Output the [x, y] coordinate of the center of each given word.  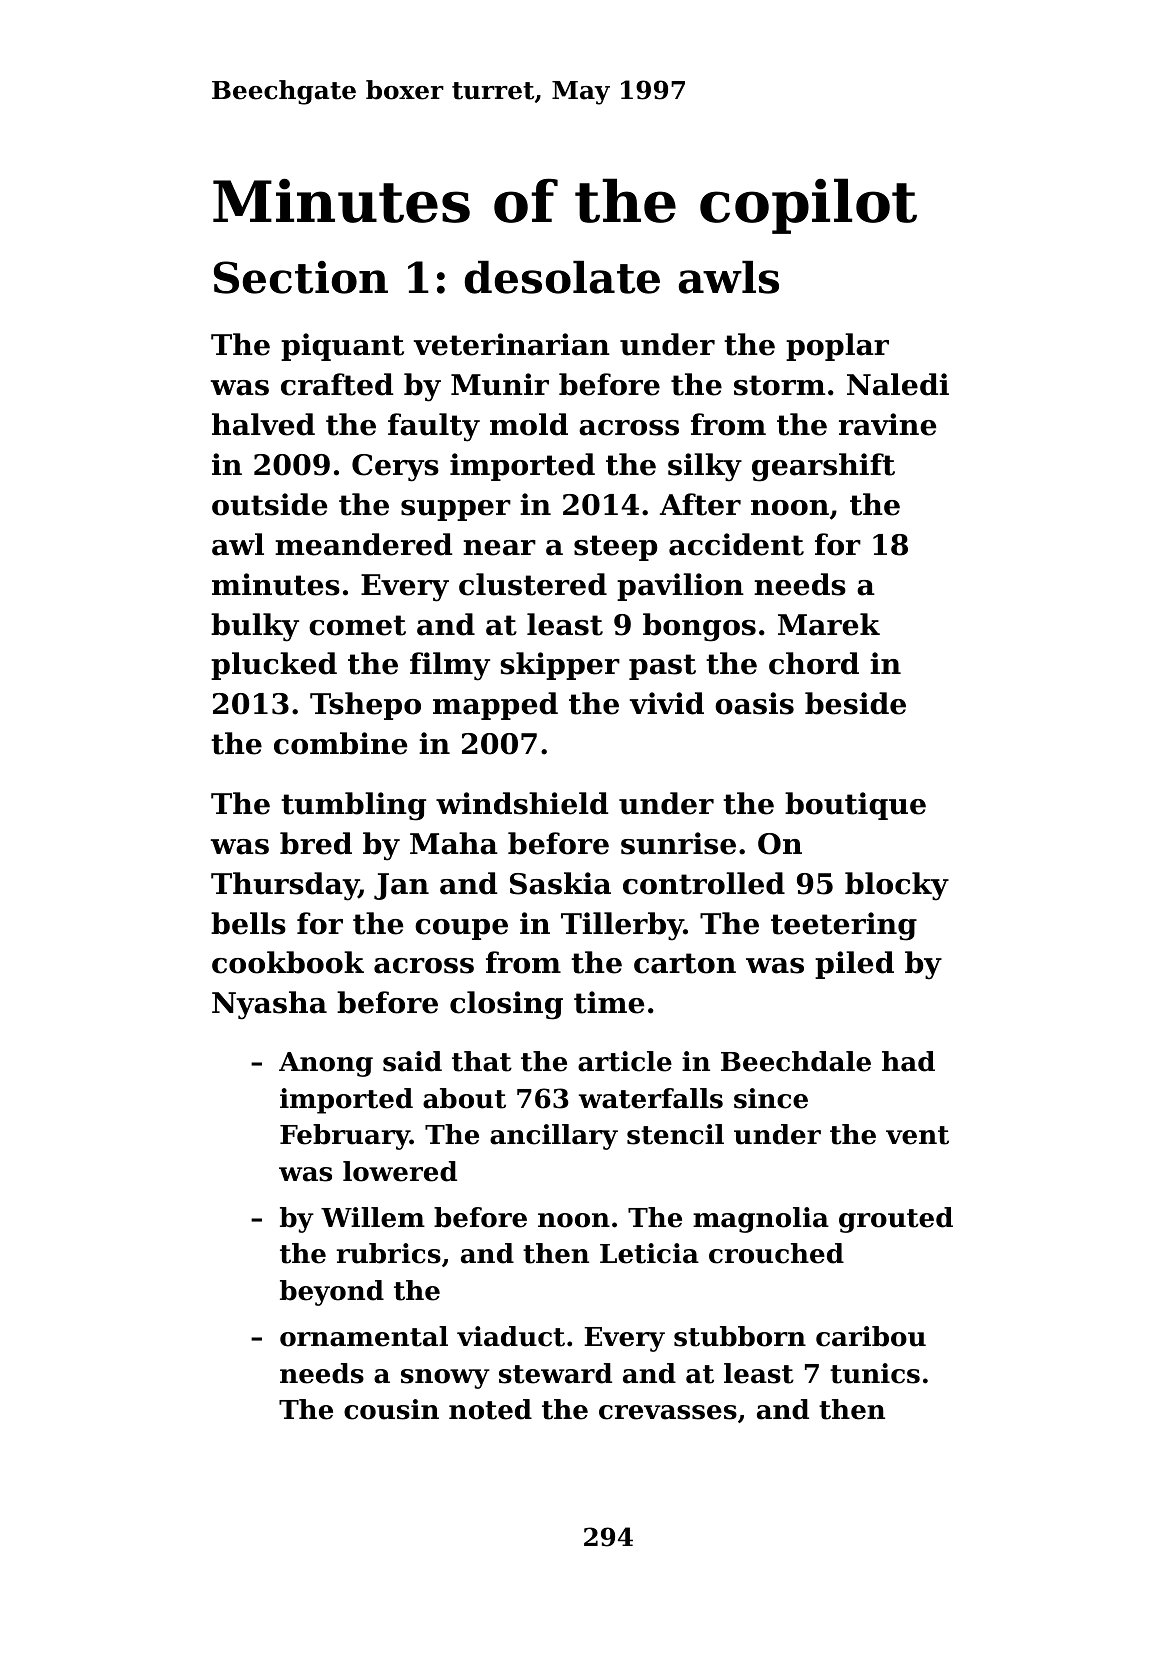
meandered [363, 544]
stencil [675, 1134]
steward [555, 1373]
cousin [391, 1409]
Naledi [898, 384]
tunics [875, 1373]
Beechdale [796, 1061]
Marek [829, 624]
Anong [326, 1064]
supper [456, 510]
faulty [434, 427]
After [700, 504]
